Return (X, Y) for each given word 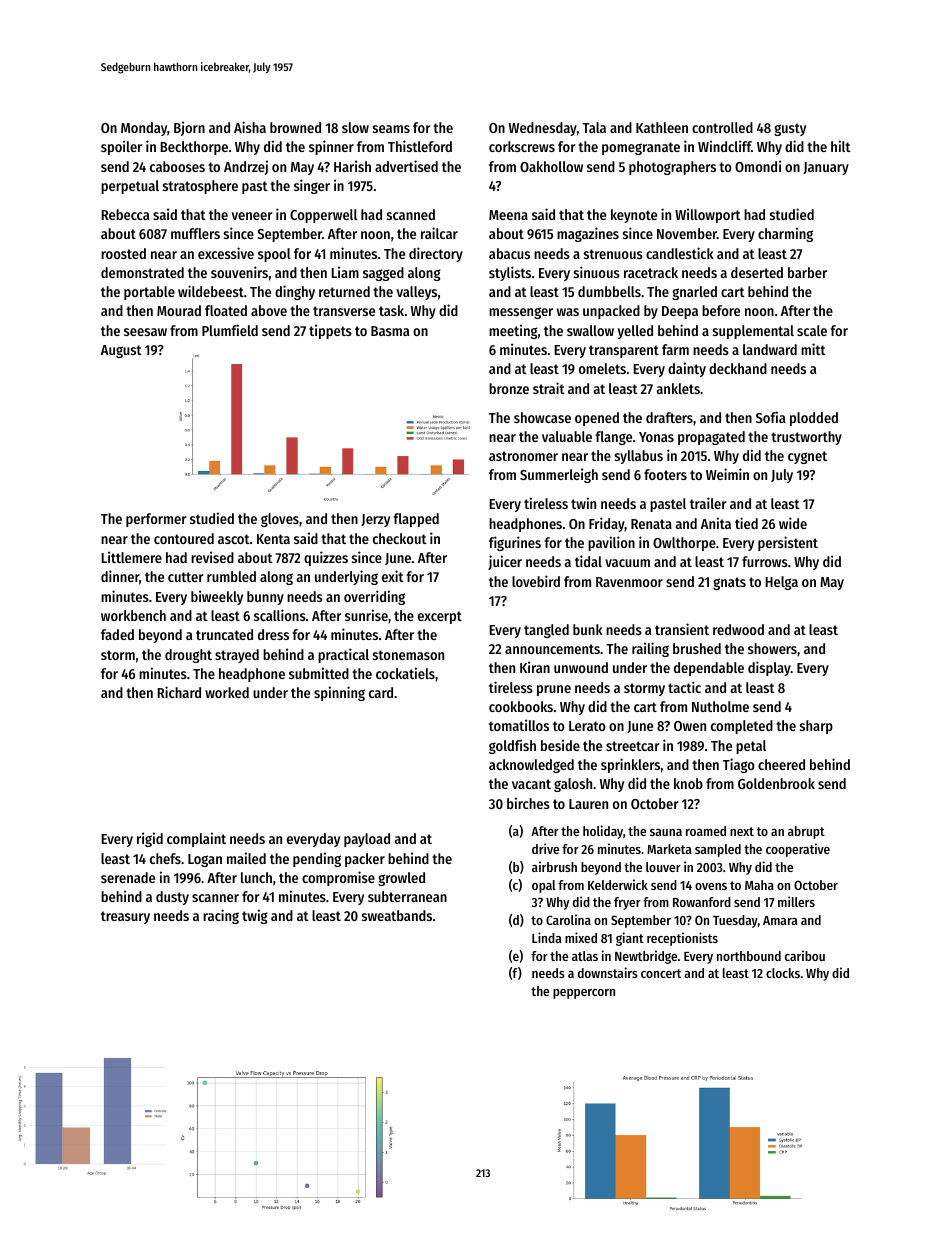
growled (401, 879)
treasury (125, 917)
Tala (594, 127)
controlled (722, 127)
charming (785, 234)
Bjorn (189, 128)
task (391, 310)
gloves (280, 520)
